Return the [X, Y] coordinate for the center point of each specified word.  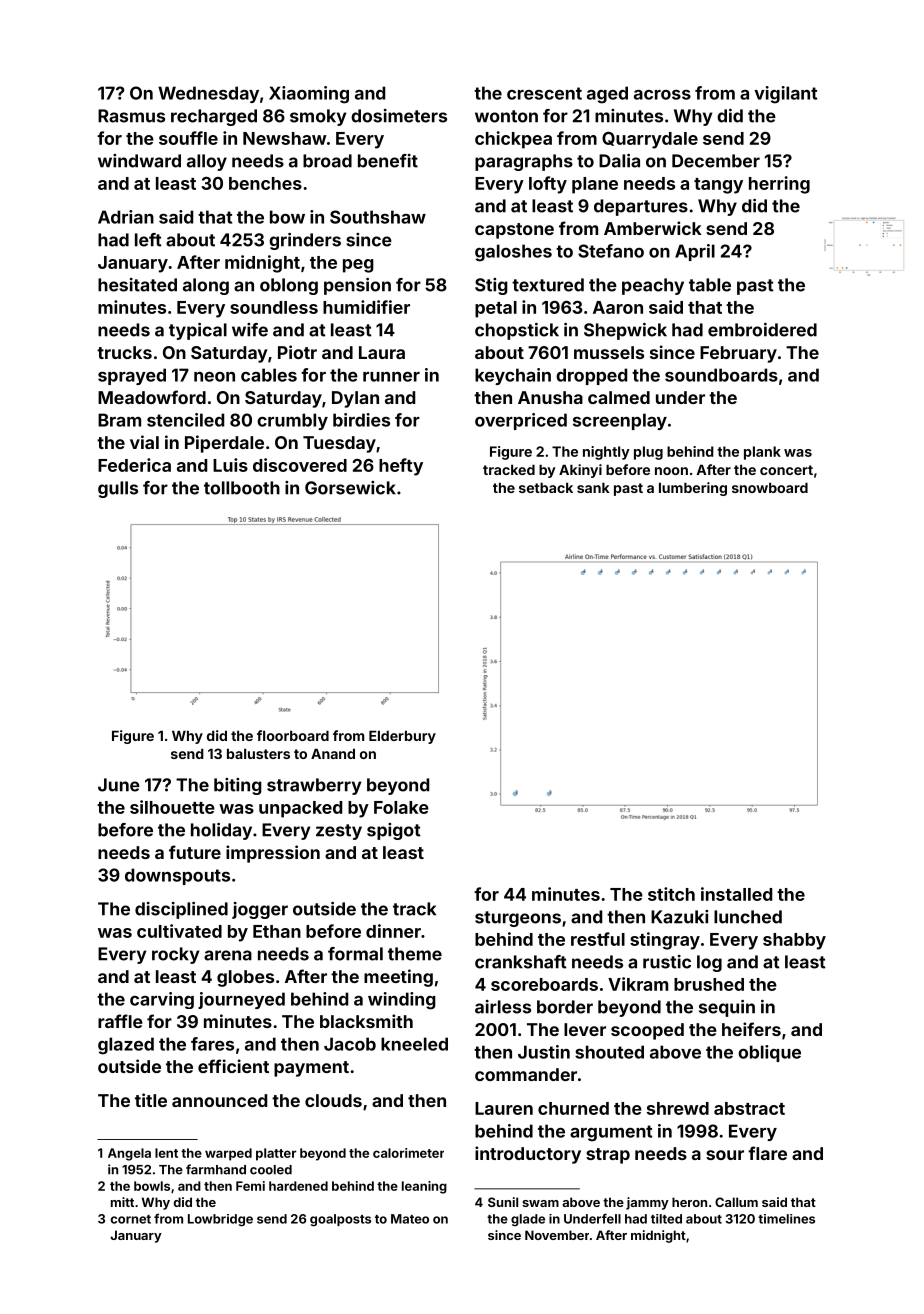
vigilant [785, 95]
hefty [401, 467]
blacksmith [366, 1021]
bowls [152, 1186]
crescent [544, 93]
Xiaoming [309, 95]
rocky [175, 955]
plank [762, 453]
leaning [424, 1187]
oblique [769, 1053]
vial [144, 442]
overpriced [521, 421]
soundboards [721, 375]
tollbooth [242, 488]
